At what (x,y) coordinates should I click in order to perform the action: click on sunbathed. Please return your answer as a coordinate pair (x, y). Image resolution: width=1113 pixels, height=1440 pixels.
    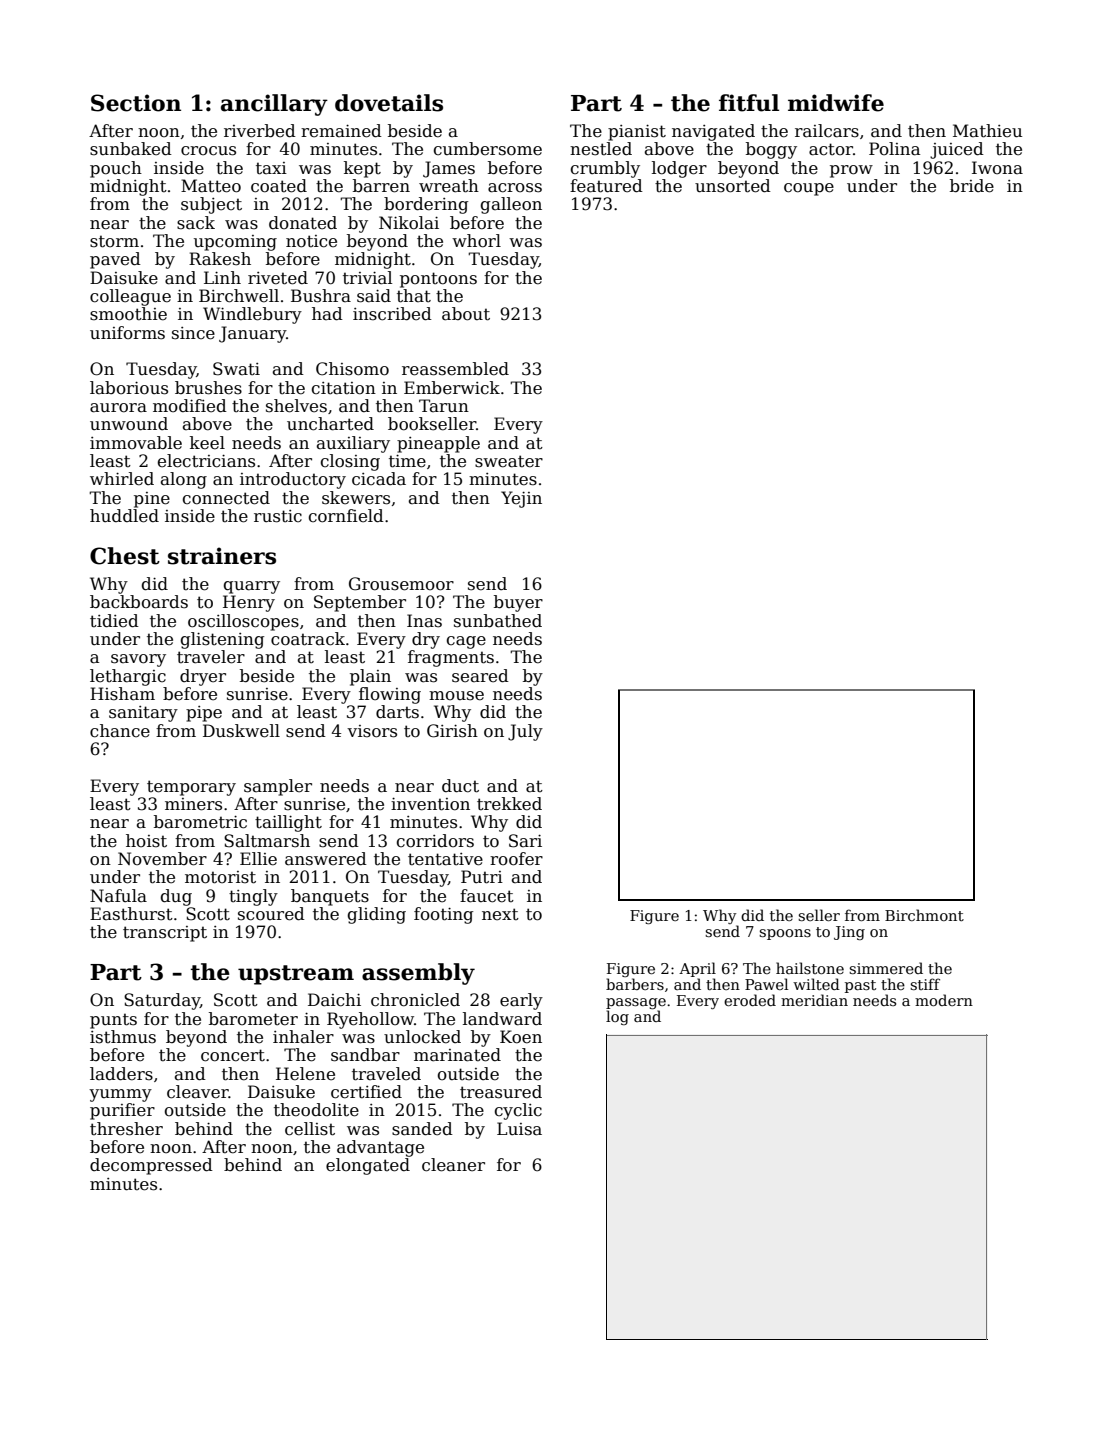
    Looking at the image, I should click on (498, 621).
